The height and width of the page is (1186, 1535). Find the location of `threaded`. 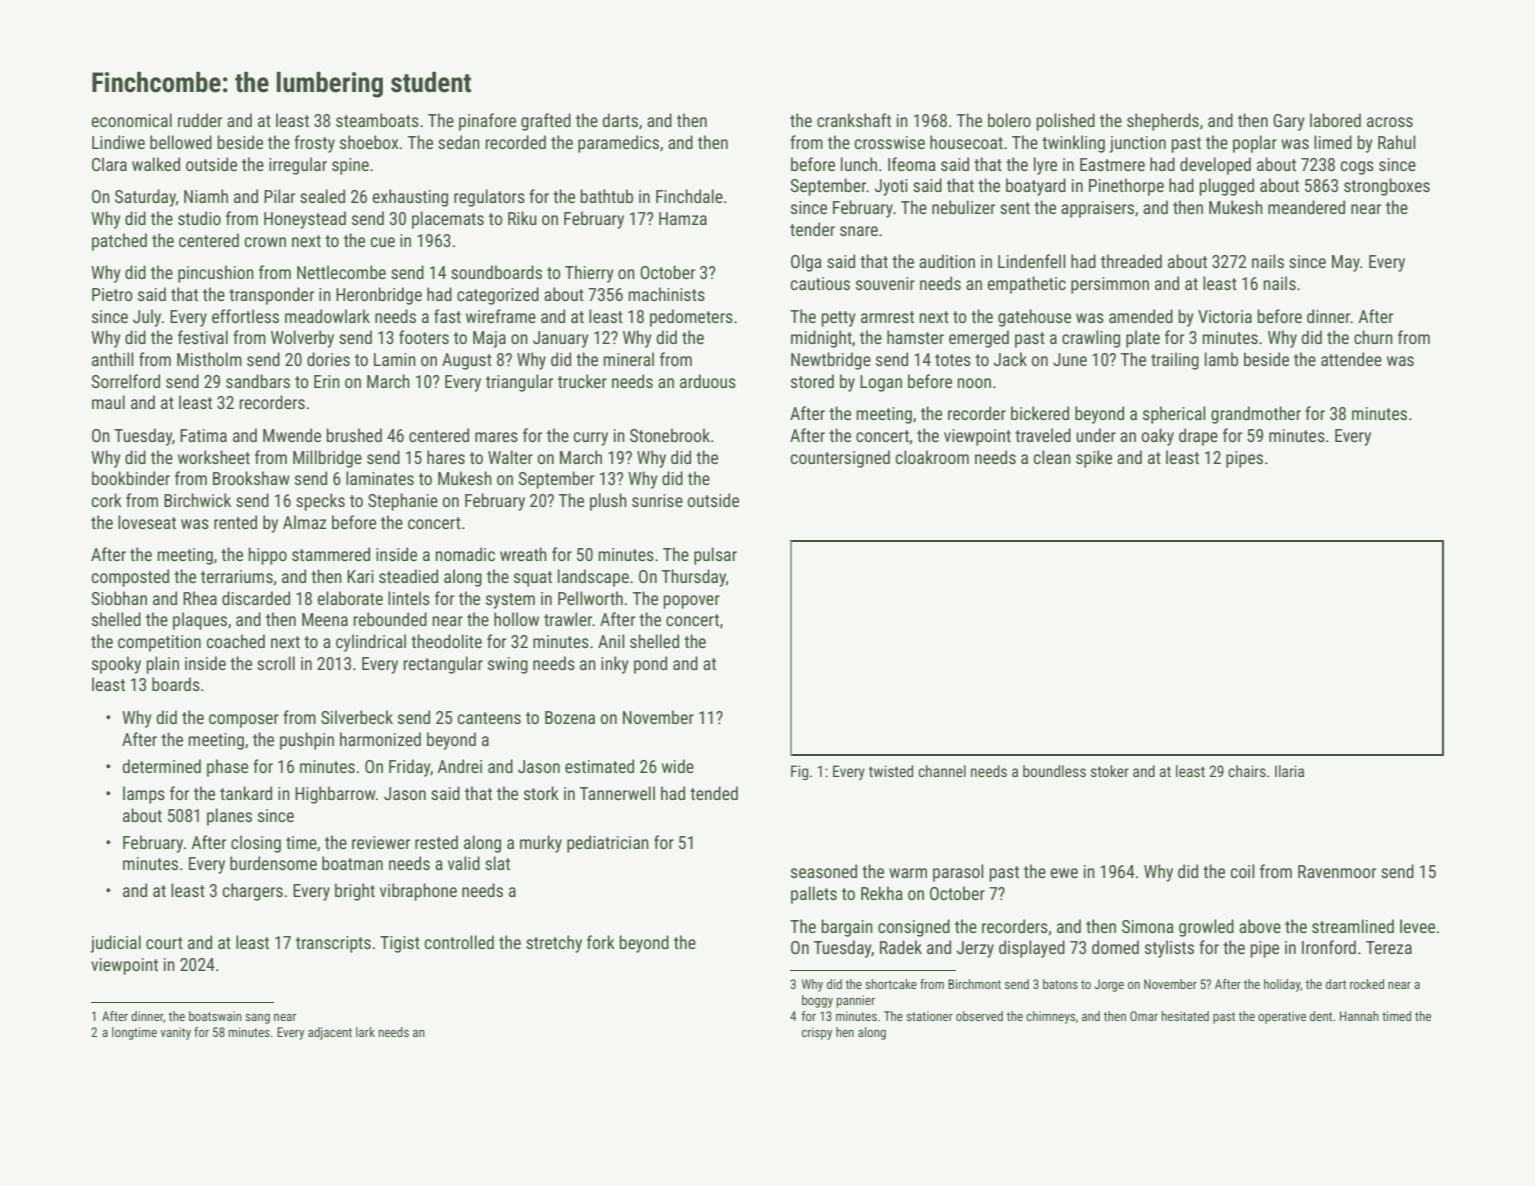

threaded is located at coordinates (1131, 261).
